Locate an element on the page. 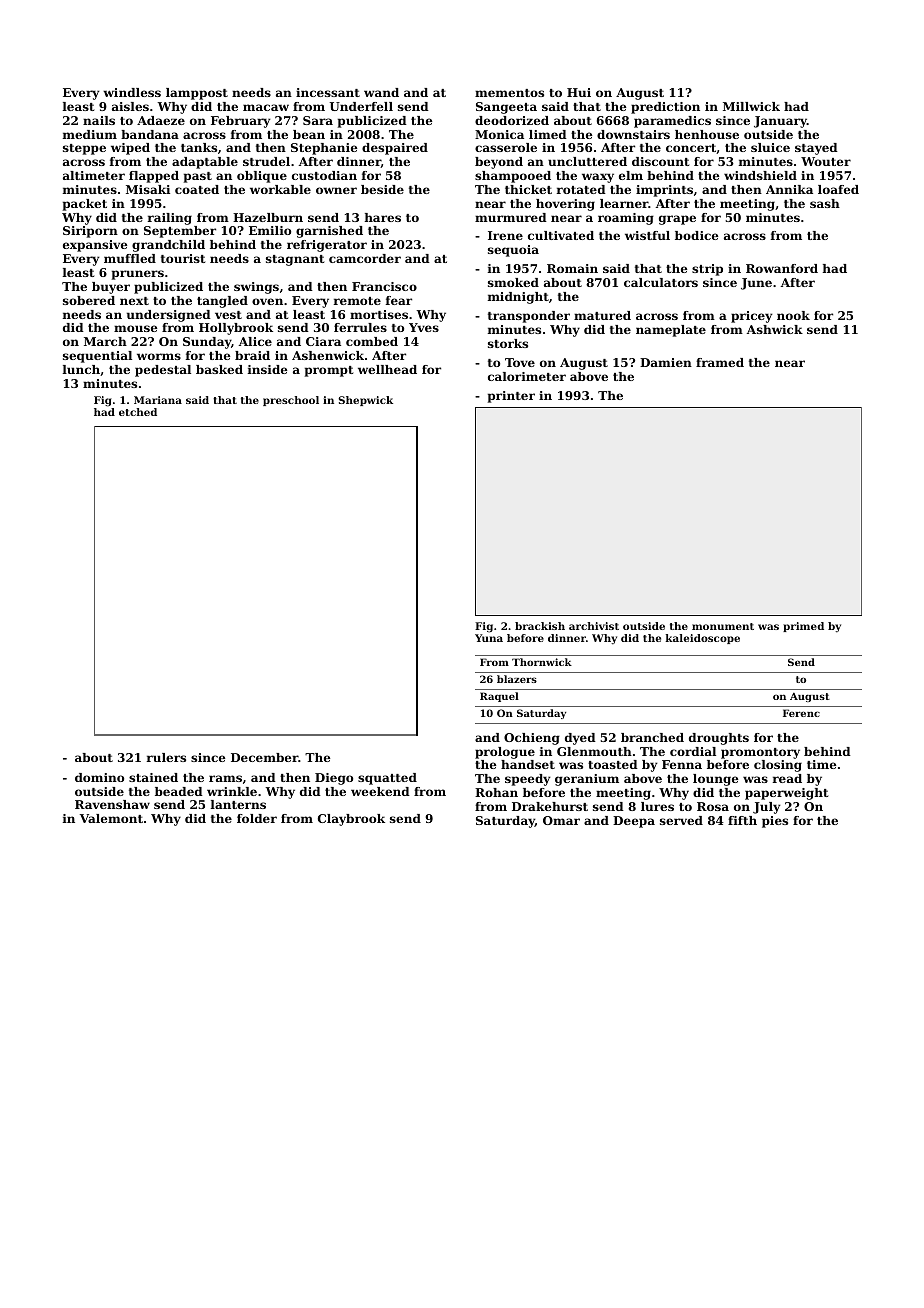  Valemont is located at coordinates (111, 818).
